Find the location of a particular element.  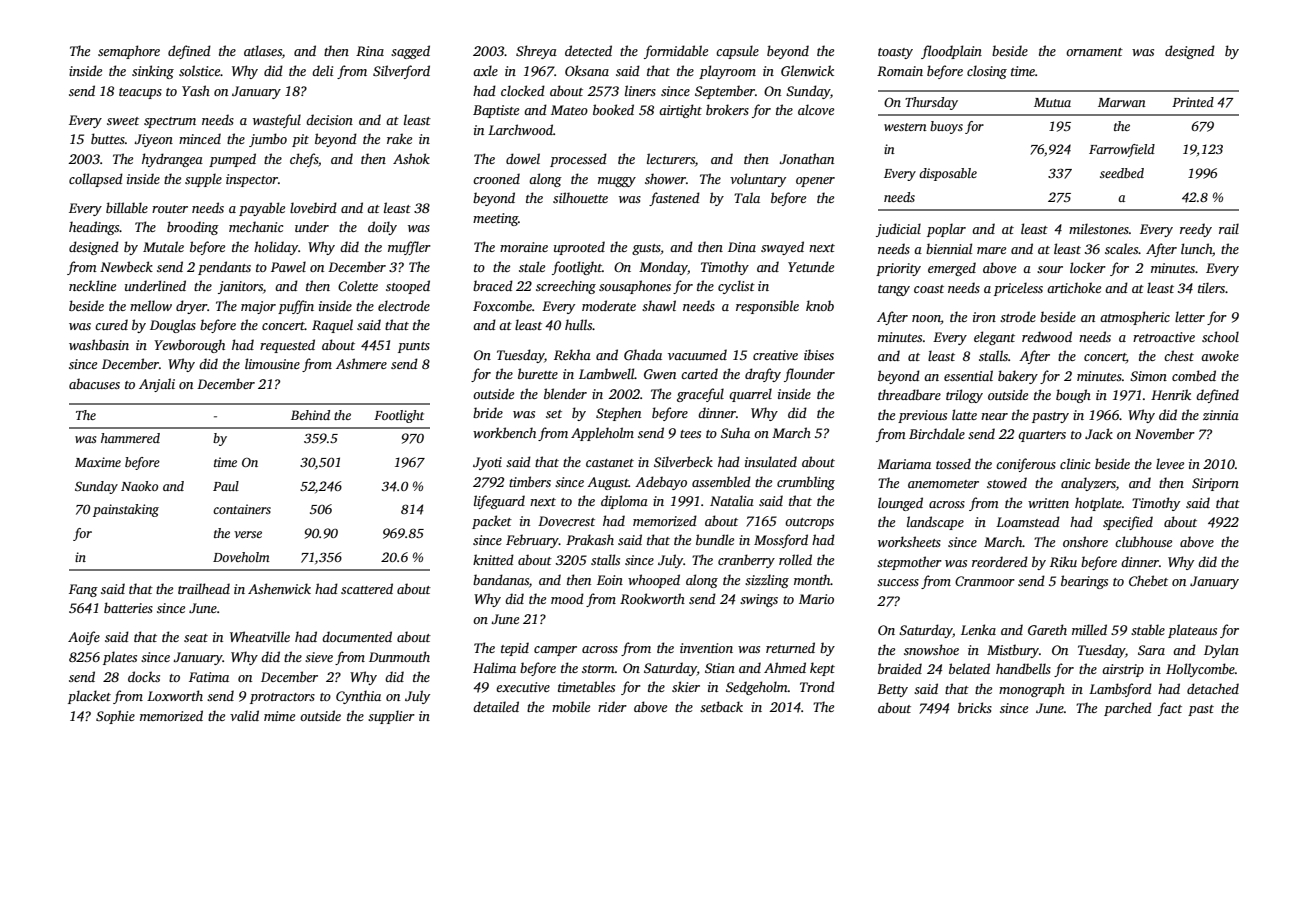

setback is located at coordinates (721, 706).
